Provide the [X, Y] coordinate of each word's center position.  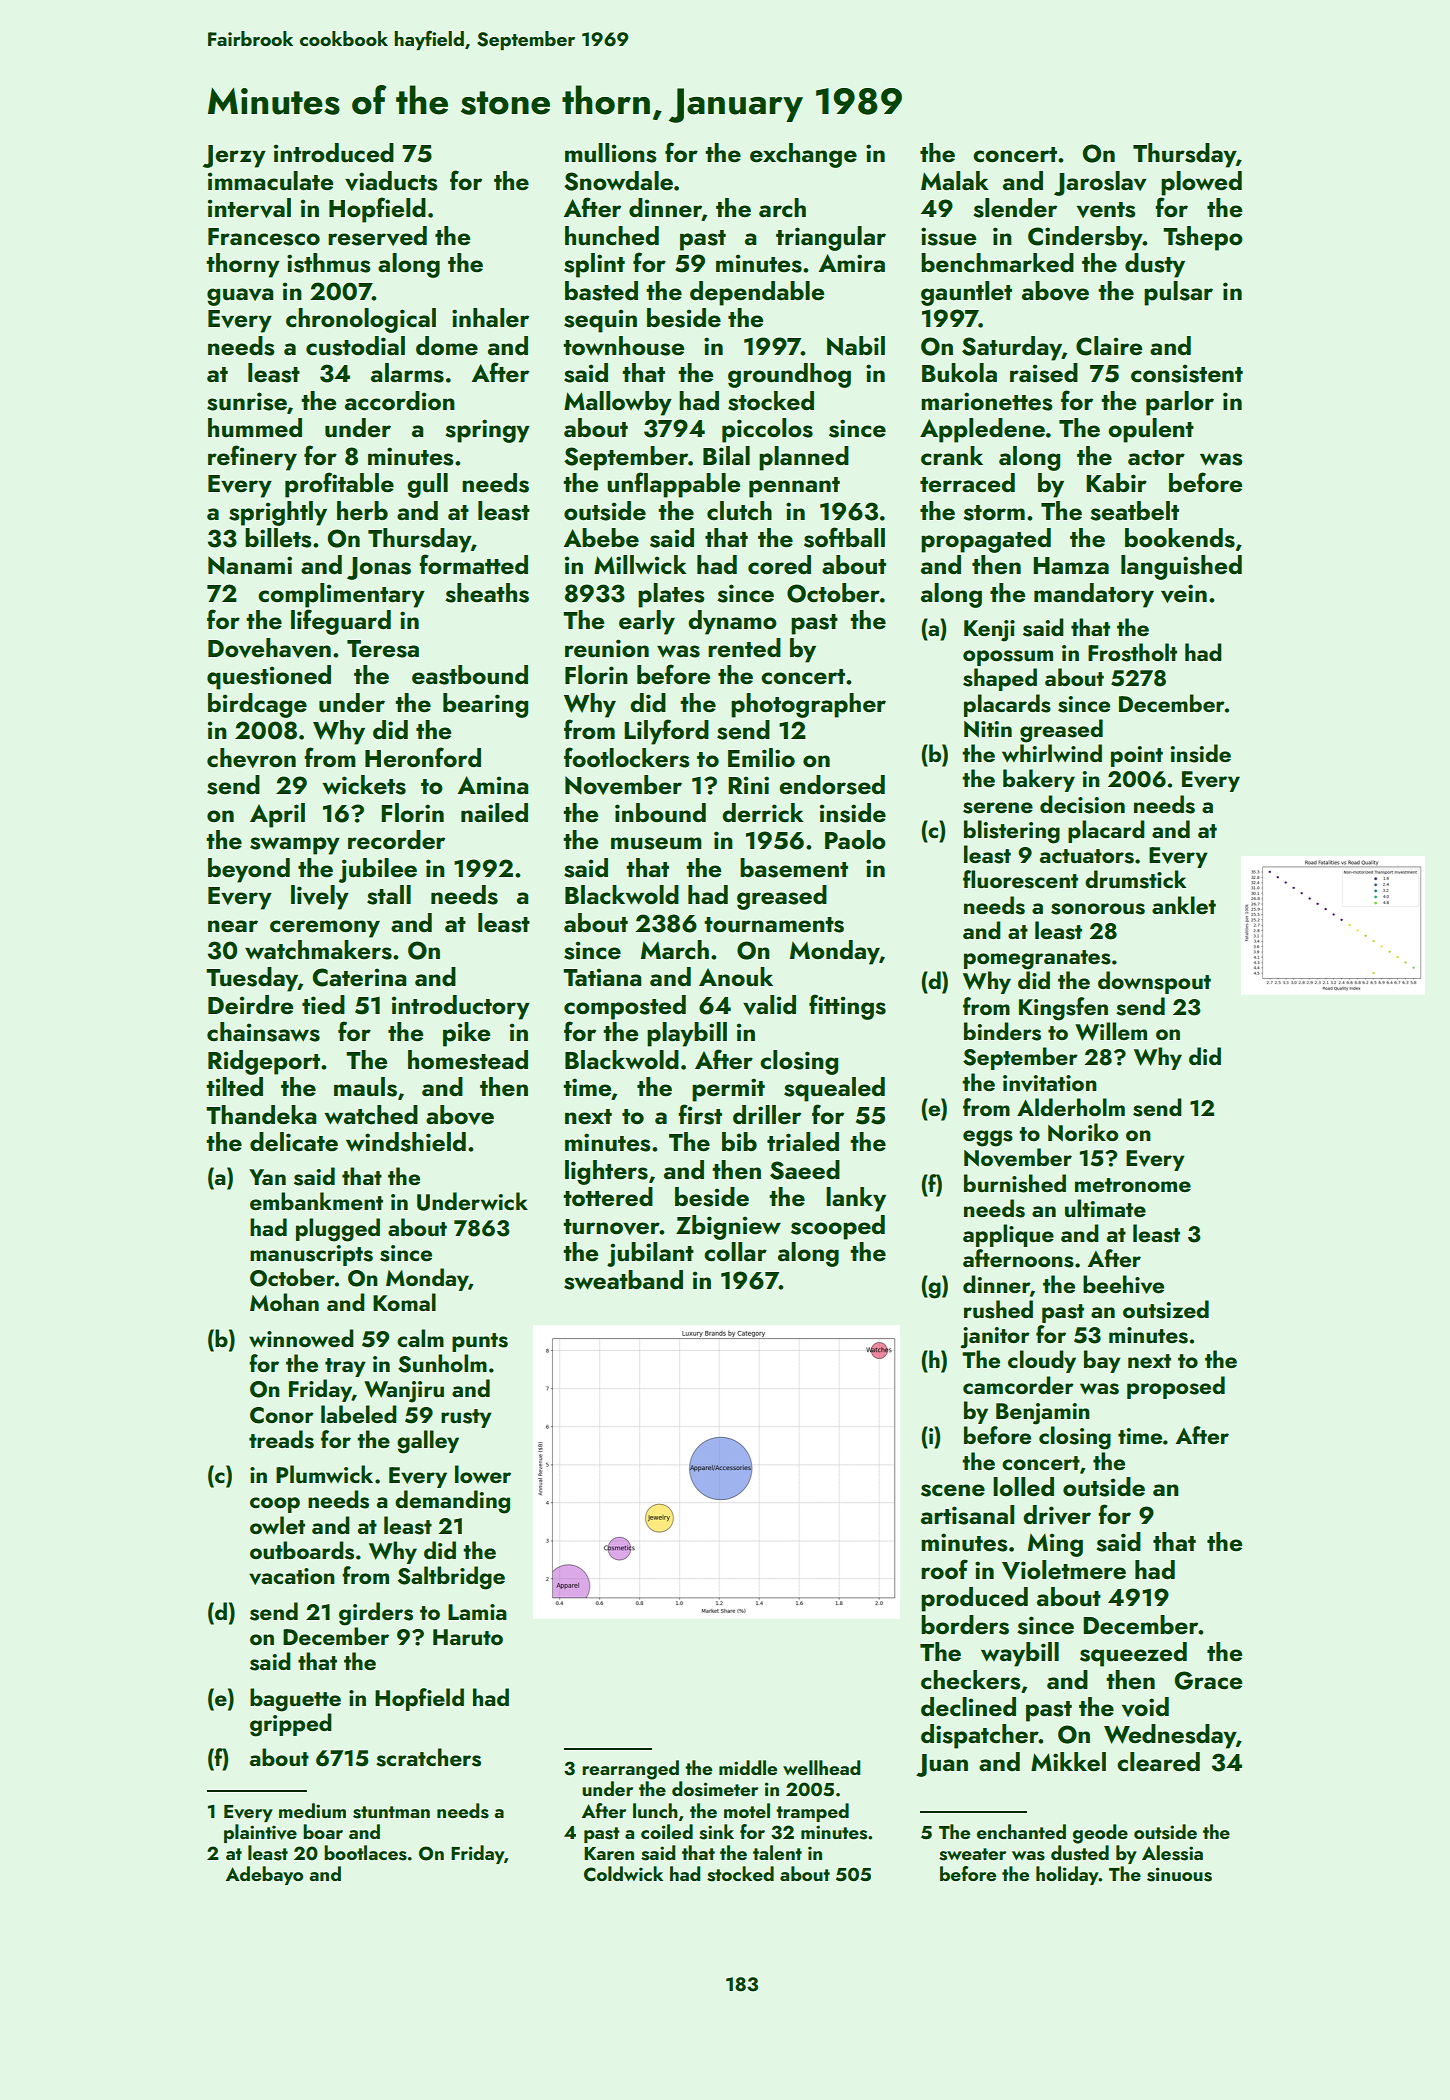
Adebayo [264, 1875]
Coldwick [623, 1874]
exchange [803, 155]
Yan [267, 1177]
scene [953, 1490]
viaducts [391, 181]
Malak [955, 180]
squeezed [1133, 1654]
